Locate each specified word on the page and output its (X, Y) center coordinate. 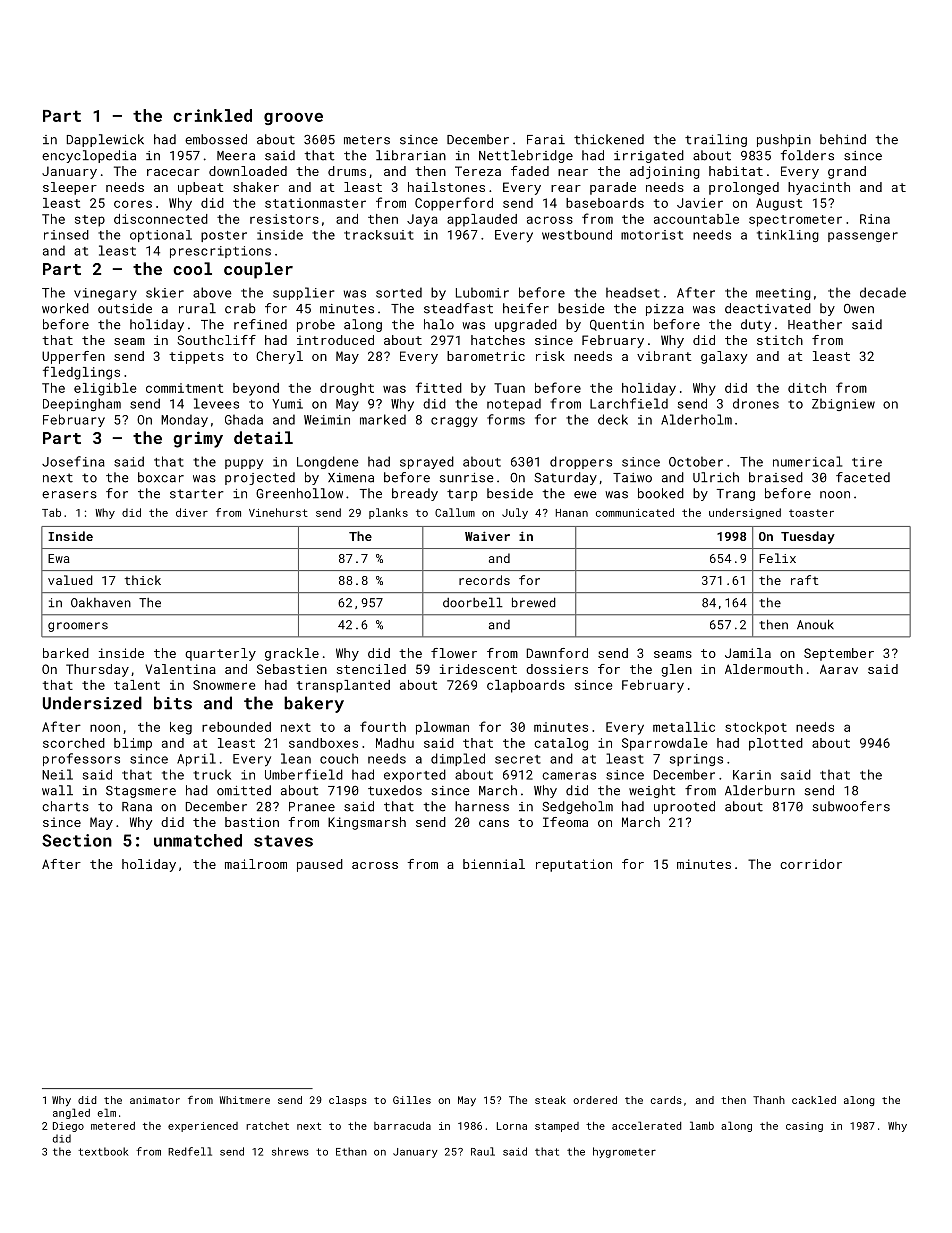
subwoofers (851, 806)
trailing (716, 140)
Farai (546, 140)
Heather (815, 324)
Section (77, 840)
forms (506, 419)
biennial (494, 864)
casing (804, 1127)
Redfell (190, 1151)
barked (66, 653)
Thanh (769, 1100)
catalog (561, 744)
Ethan (351, 1151)
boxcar (161, 477)
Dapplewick (105, 140)
